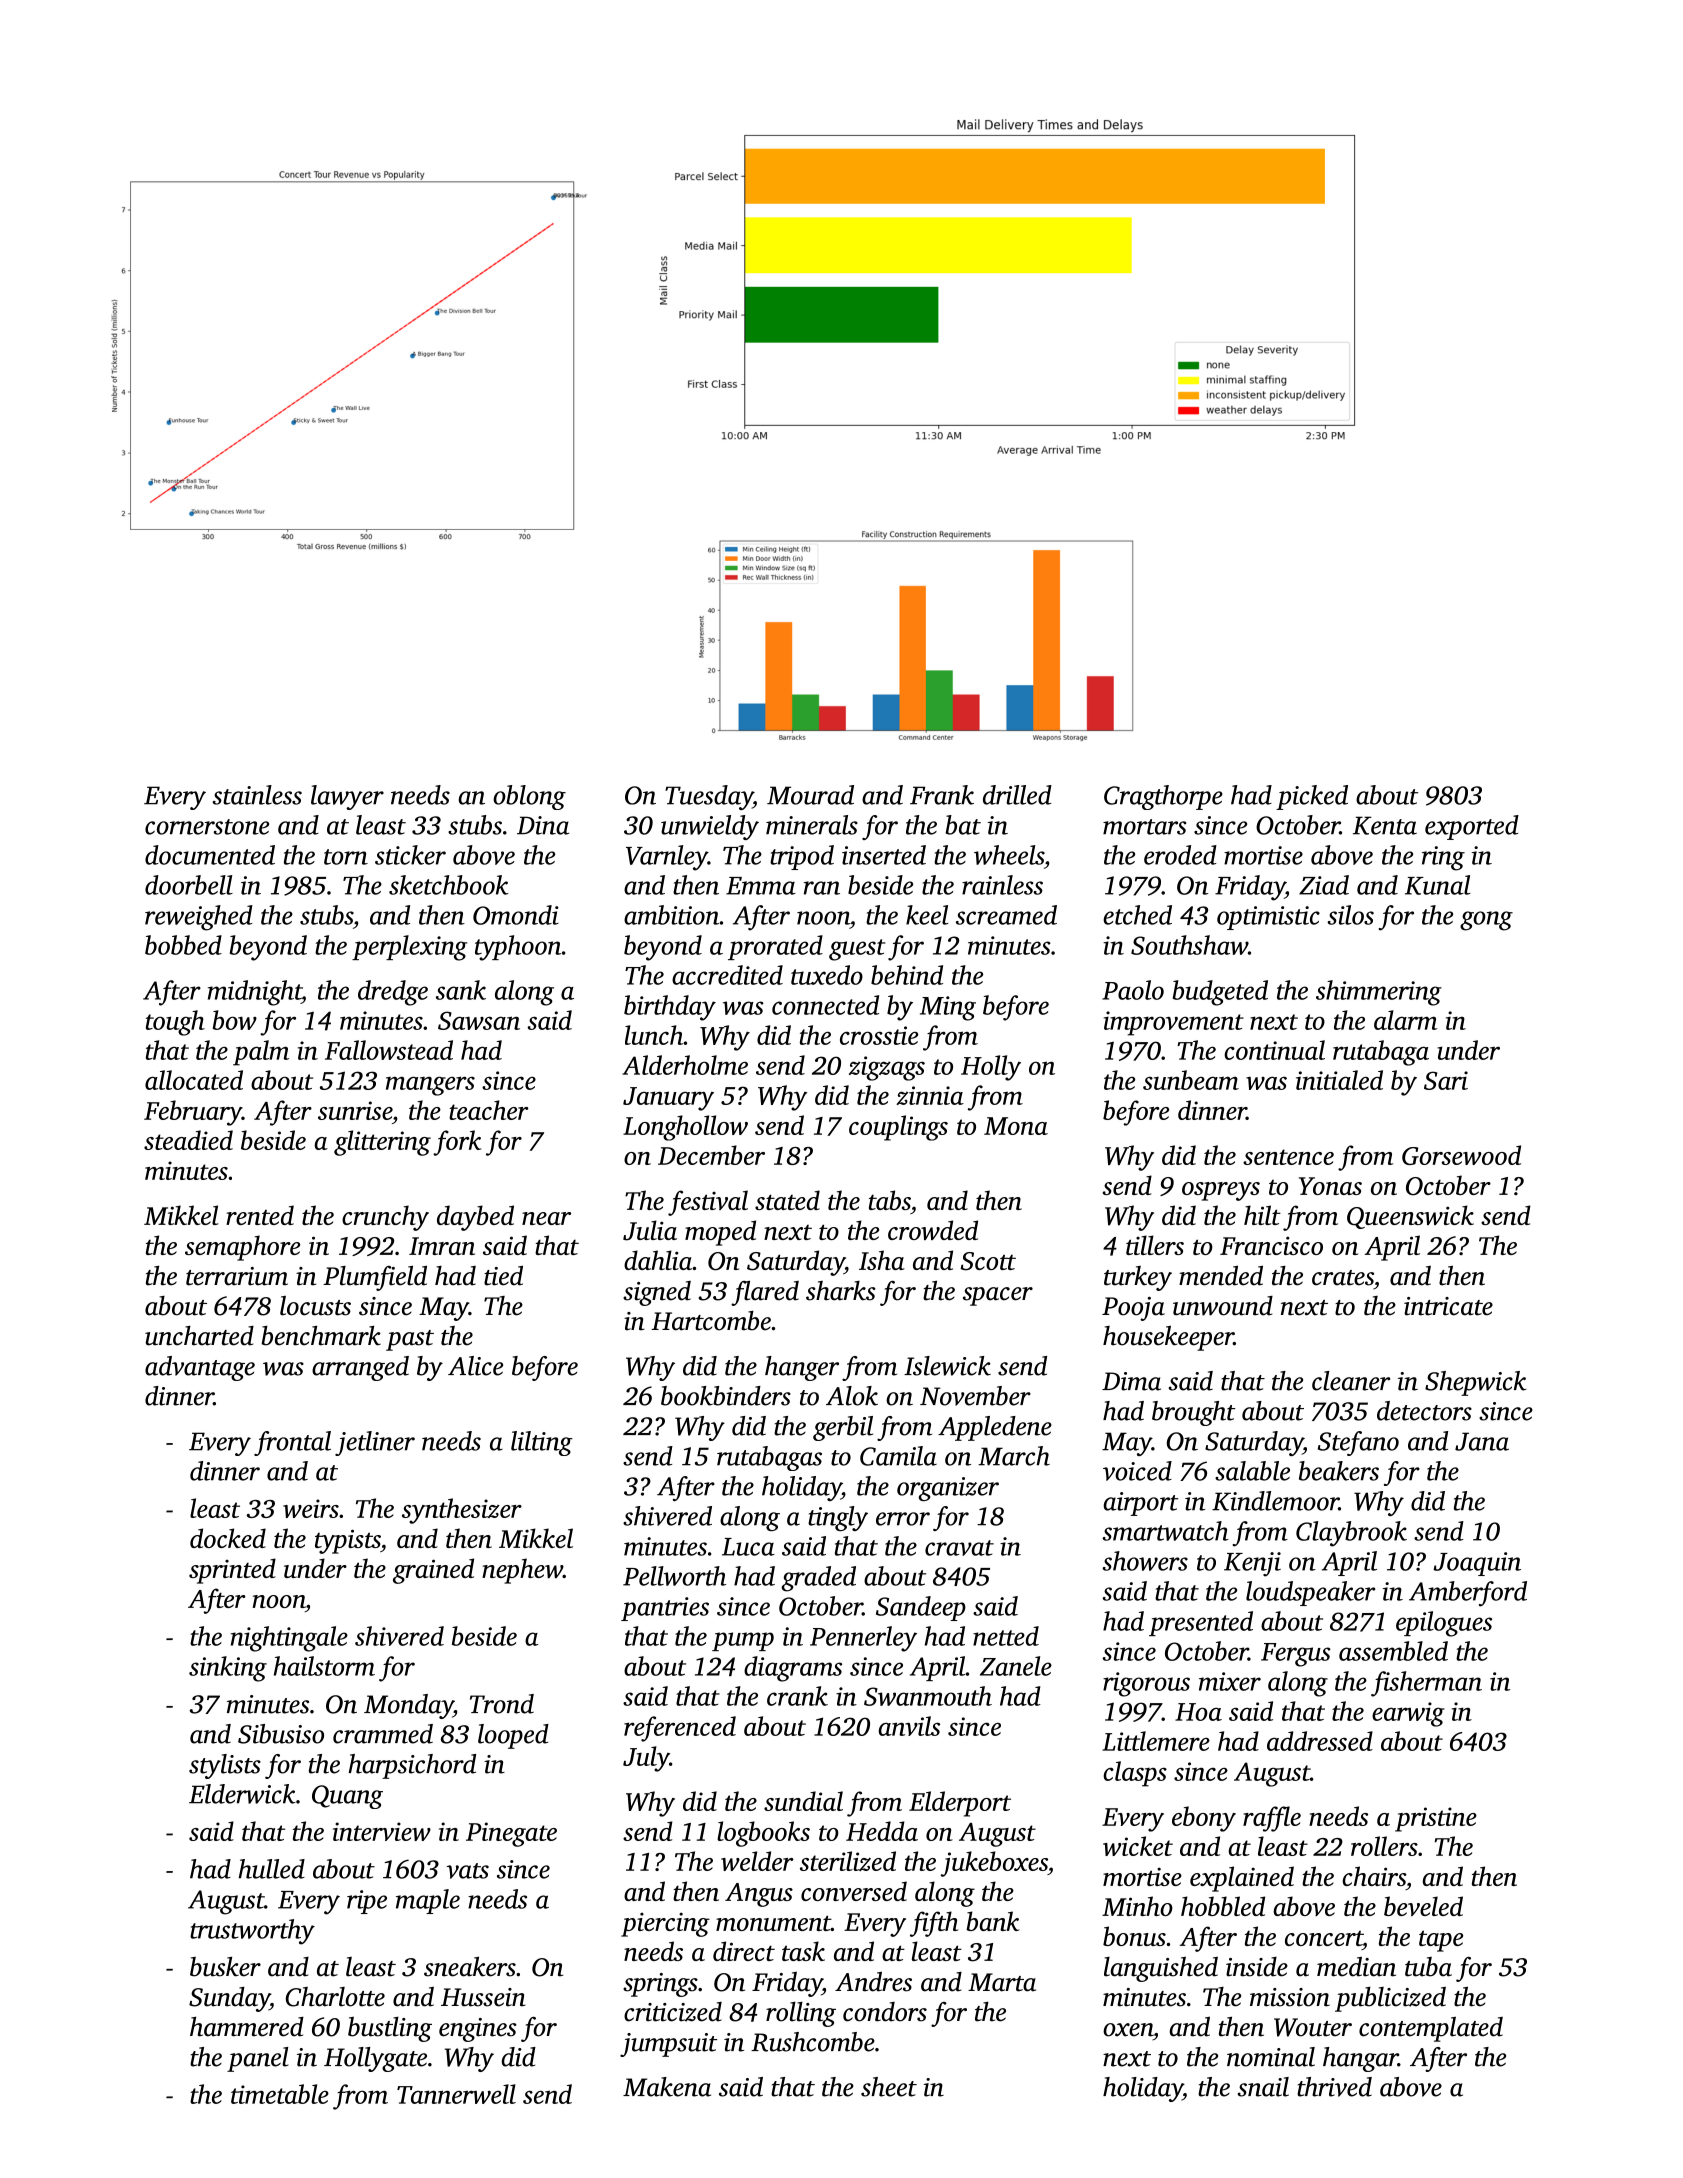 Image resolution: width=1683 pixels, height=2178 pixels. I want to click on benchmark, so click(321, 1336).
